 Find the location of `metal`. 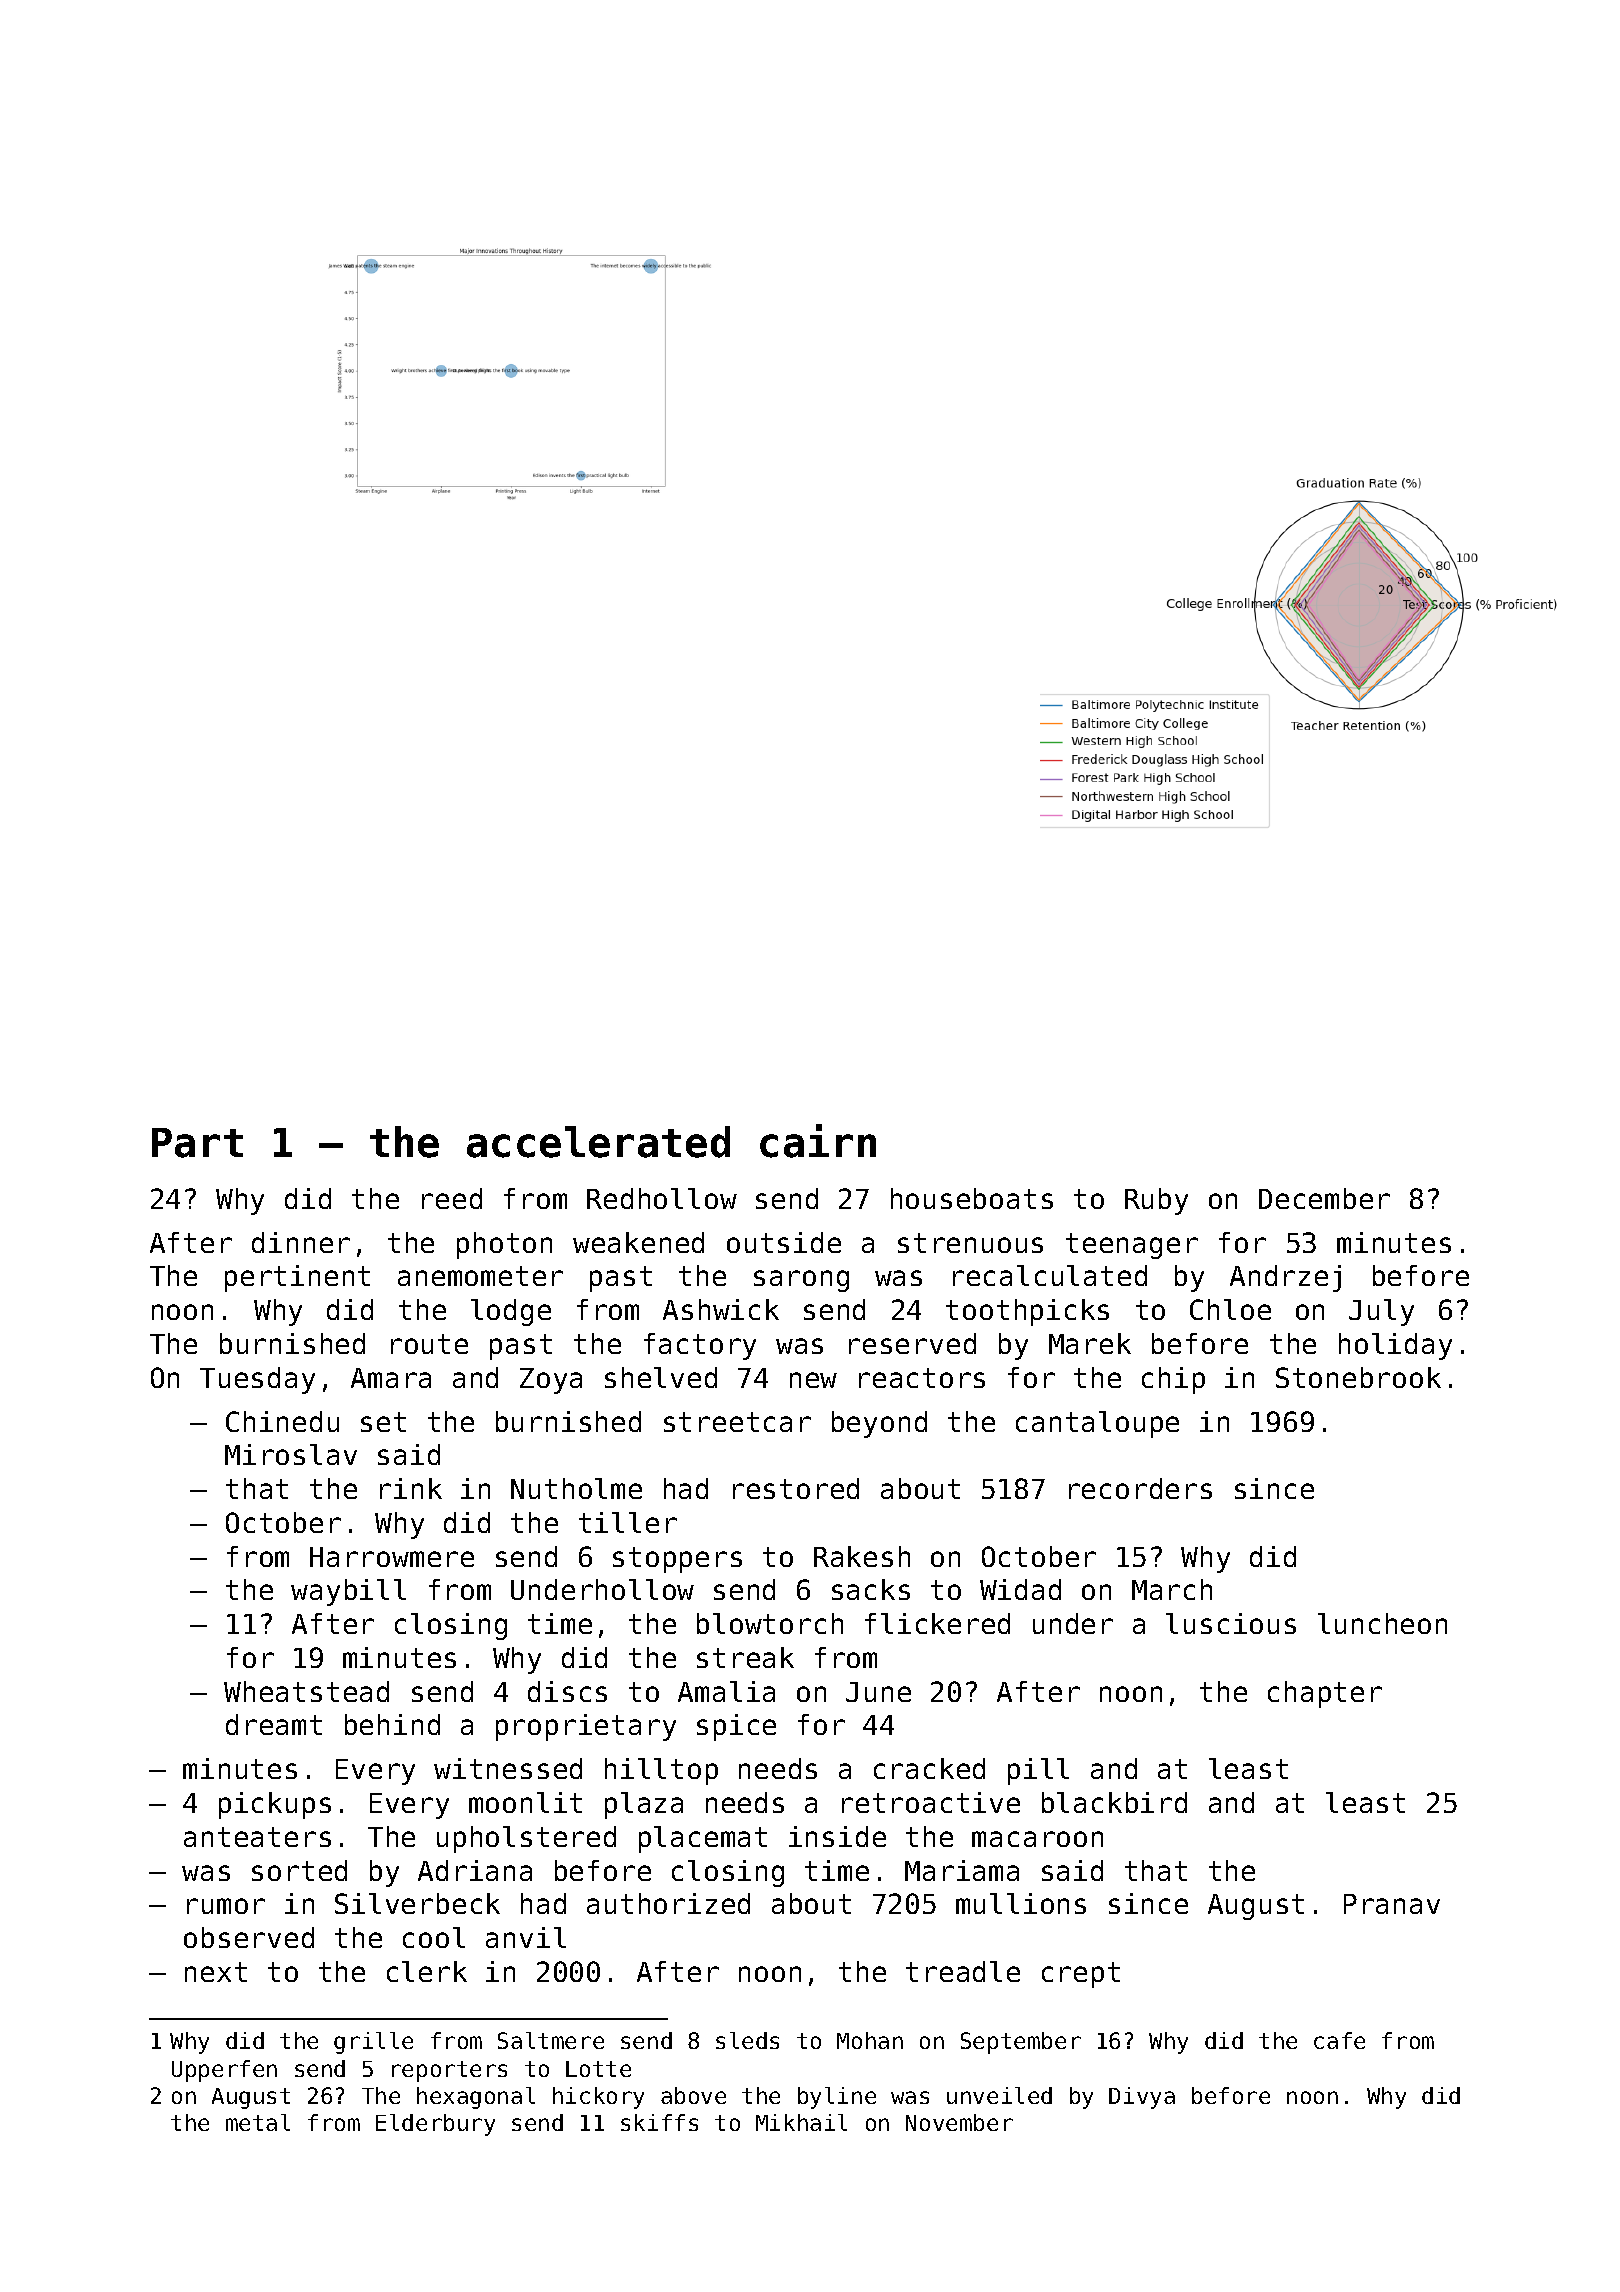

metal is located at coordinates (258, 2122).
